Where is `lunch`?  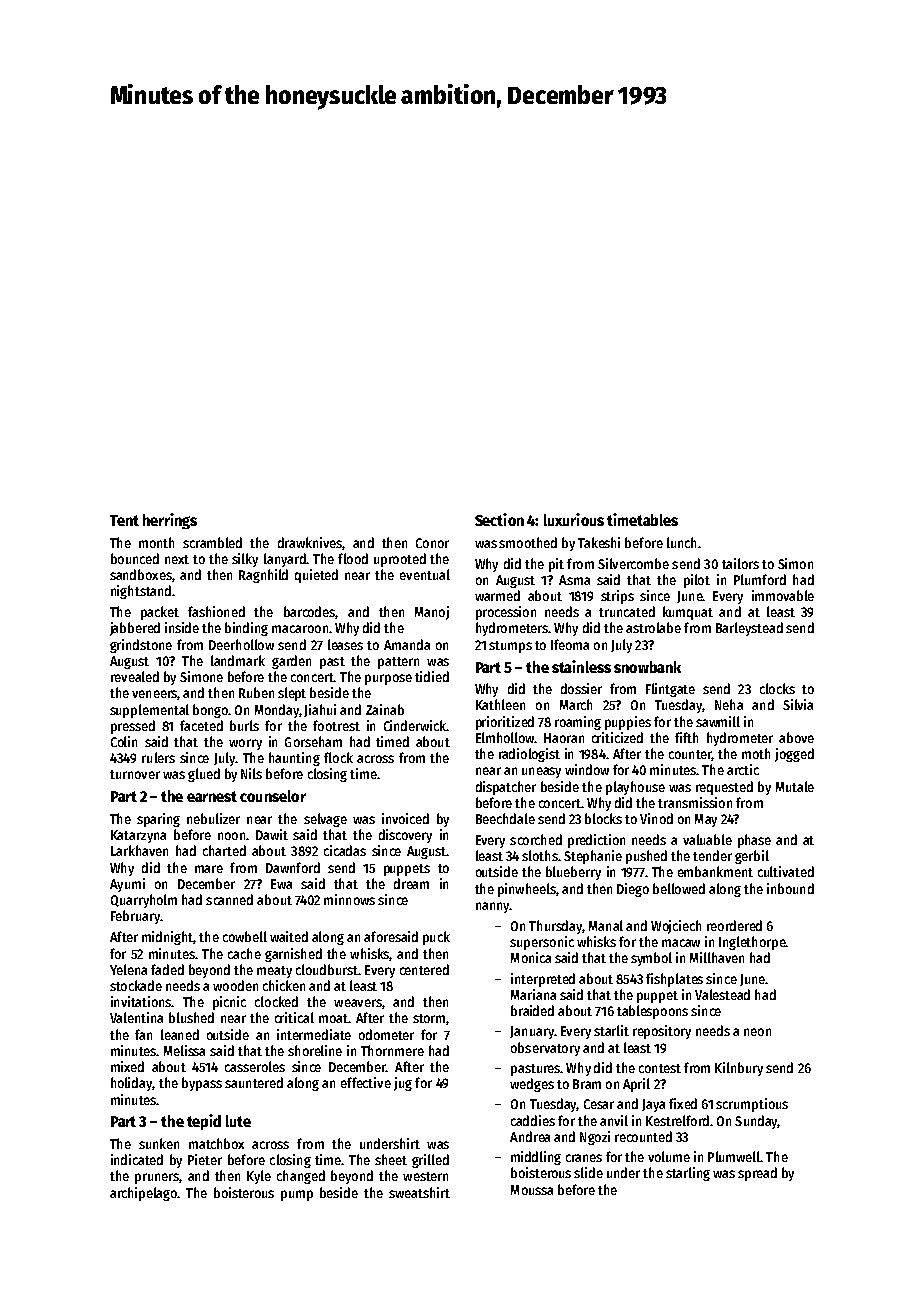 lunch is located at coordinates (681, 542).
